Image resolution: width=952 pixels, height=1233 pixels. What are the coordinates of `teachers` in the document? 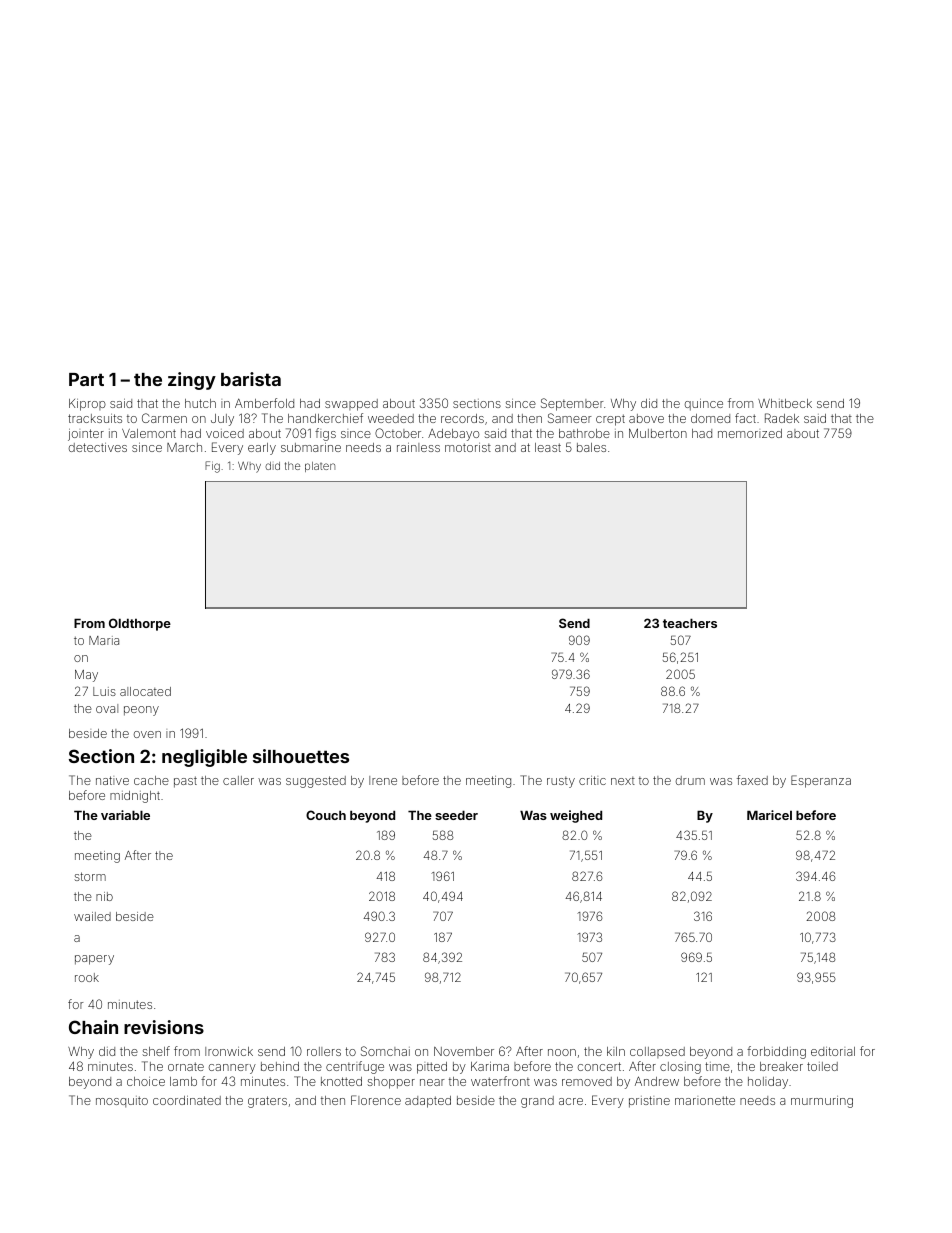 It's located at (690, 623).
